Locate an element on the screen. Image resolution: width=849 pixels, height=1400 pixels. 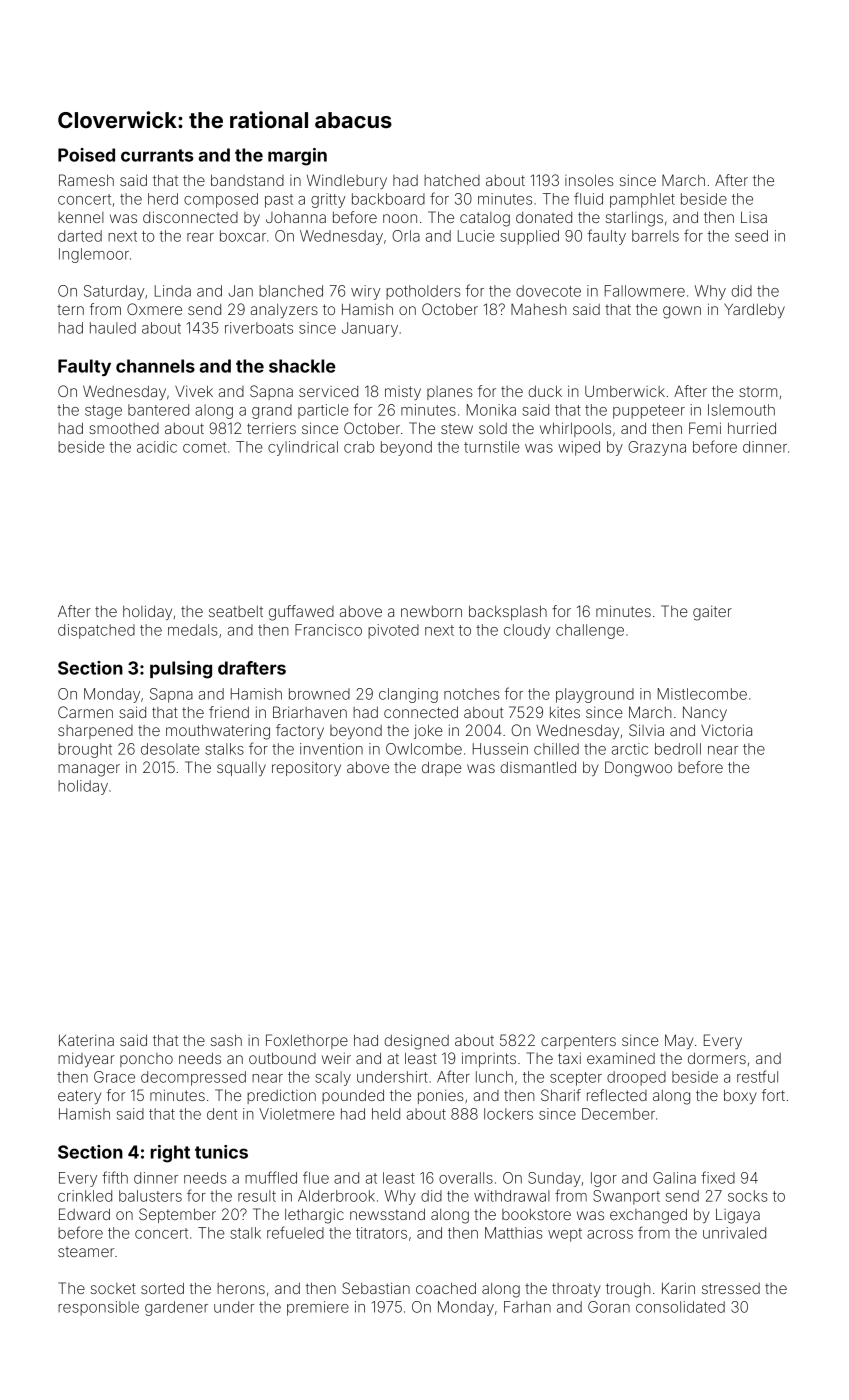
herons is located at coordinates (241, 1288).
